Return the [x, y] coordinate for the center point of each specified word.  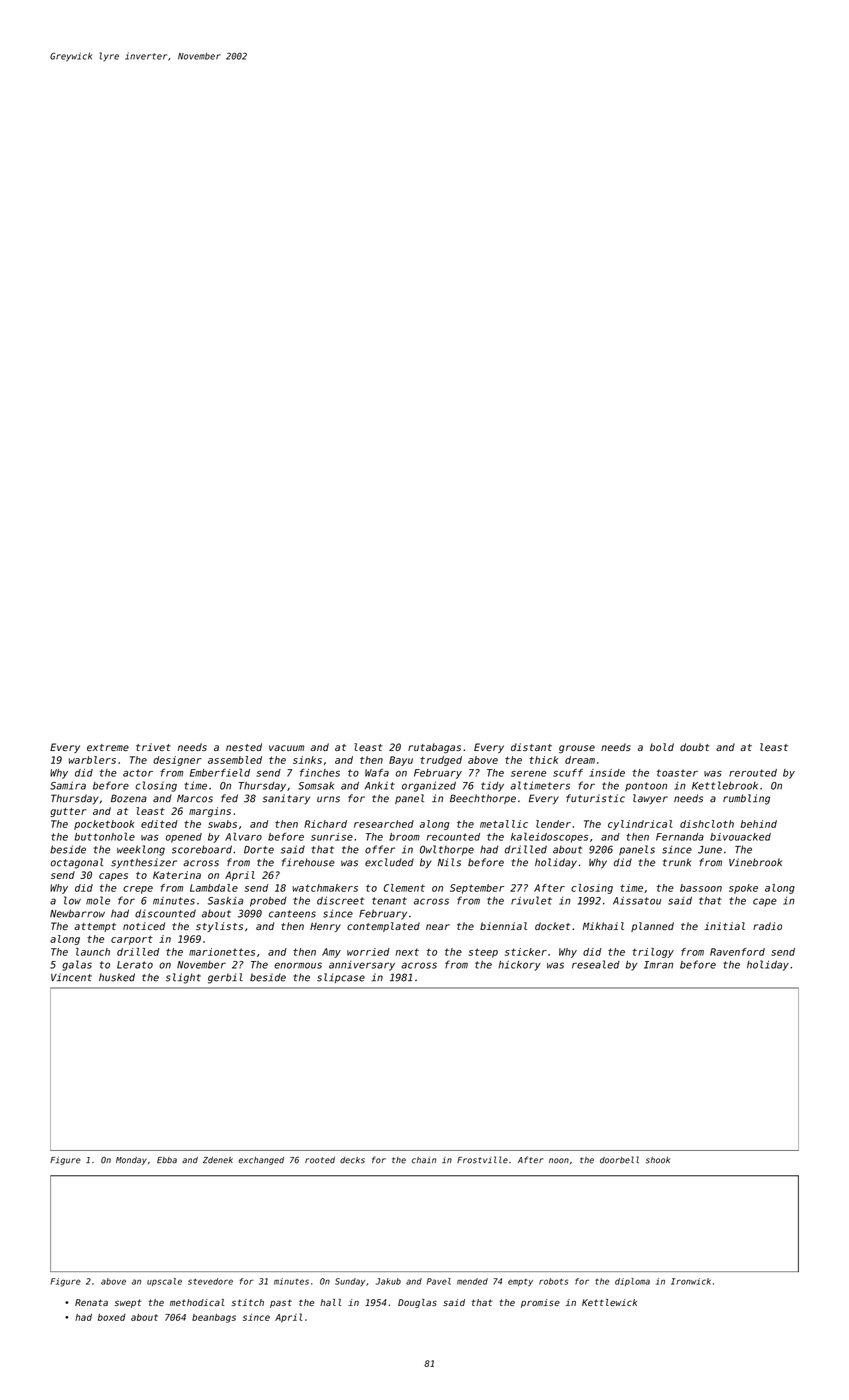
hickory [519, 966]
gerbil [225, 978]
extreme [108, 747]
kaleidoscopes [549, 837]
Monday [131, 1161]
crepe [138, 890]
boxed [112, 1317]
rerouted [753, 773]
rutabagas [434, 748]
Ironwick [691, 1281]
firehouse [308, 862]
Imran [658, 965]
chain [424, 1160]
